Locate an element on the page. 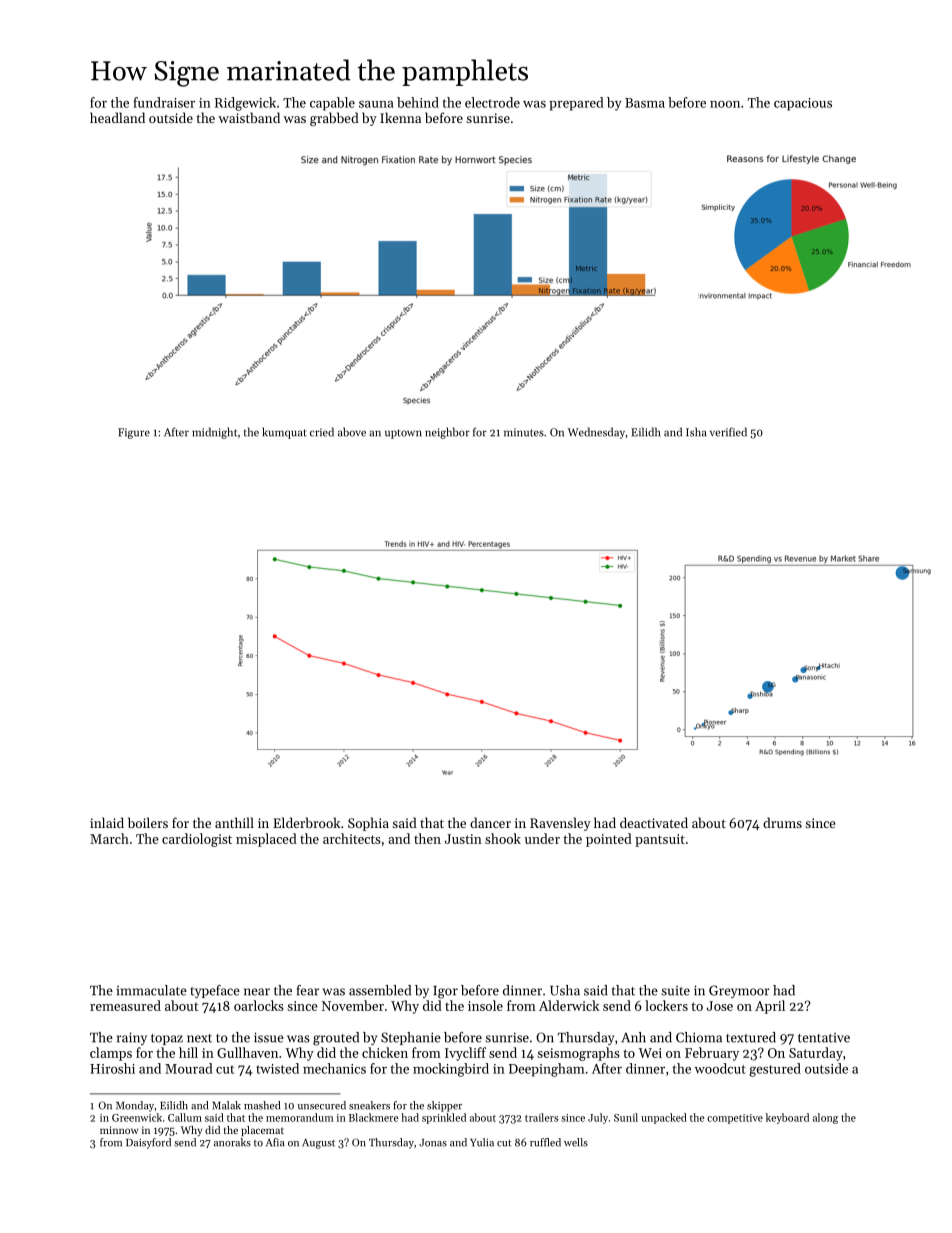  Isha is located at coordinates (696, 432).
